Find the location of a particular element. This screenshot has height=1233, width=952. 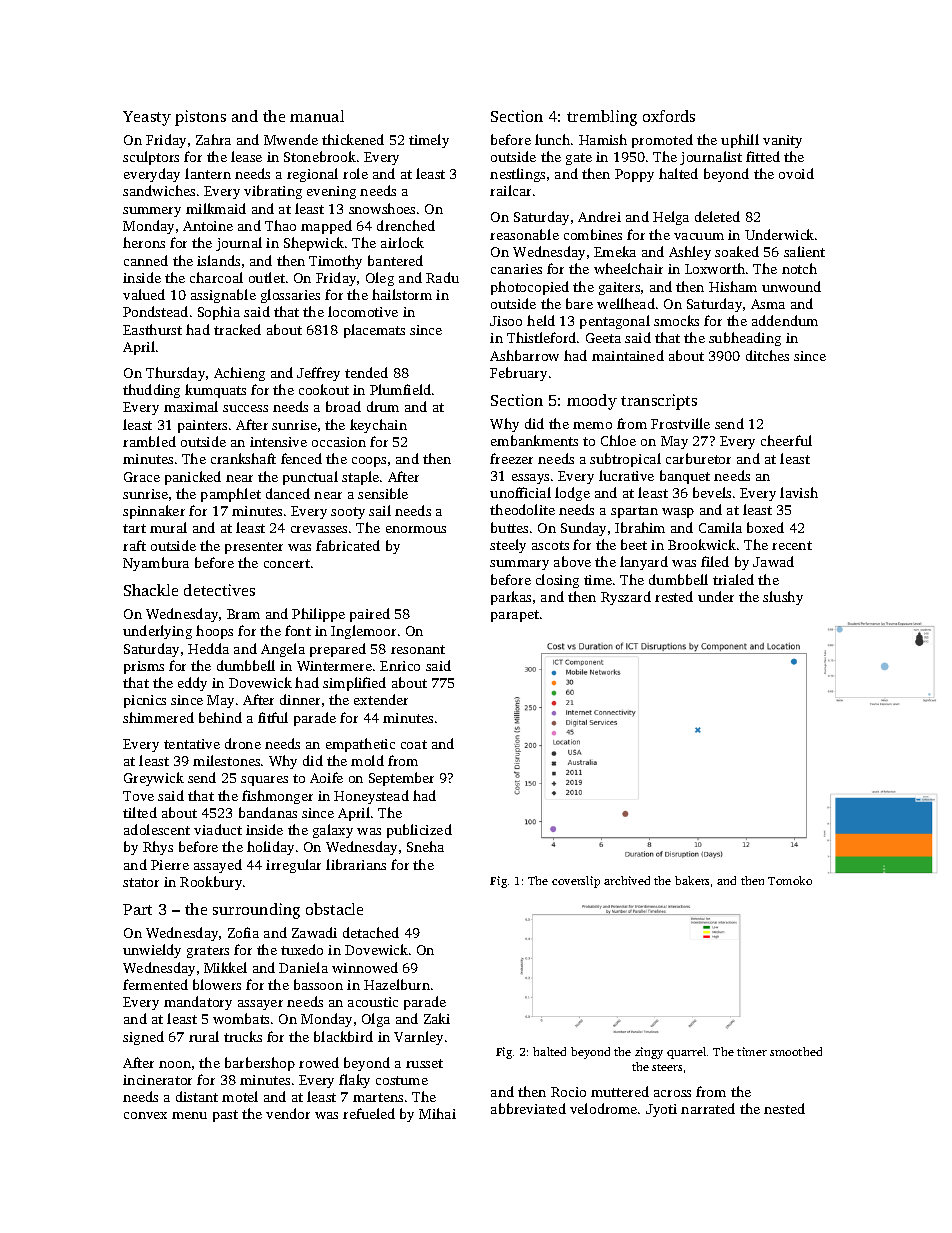

drenched is located at coordinates (406, 225).
